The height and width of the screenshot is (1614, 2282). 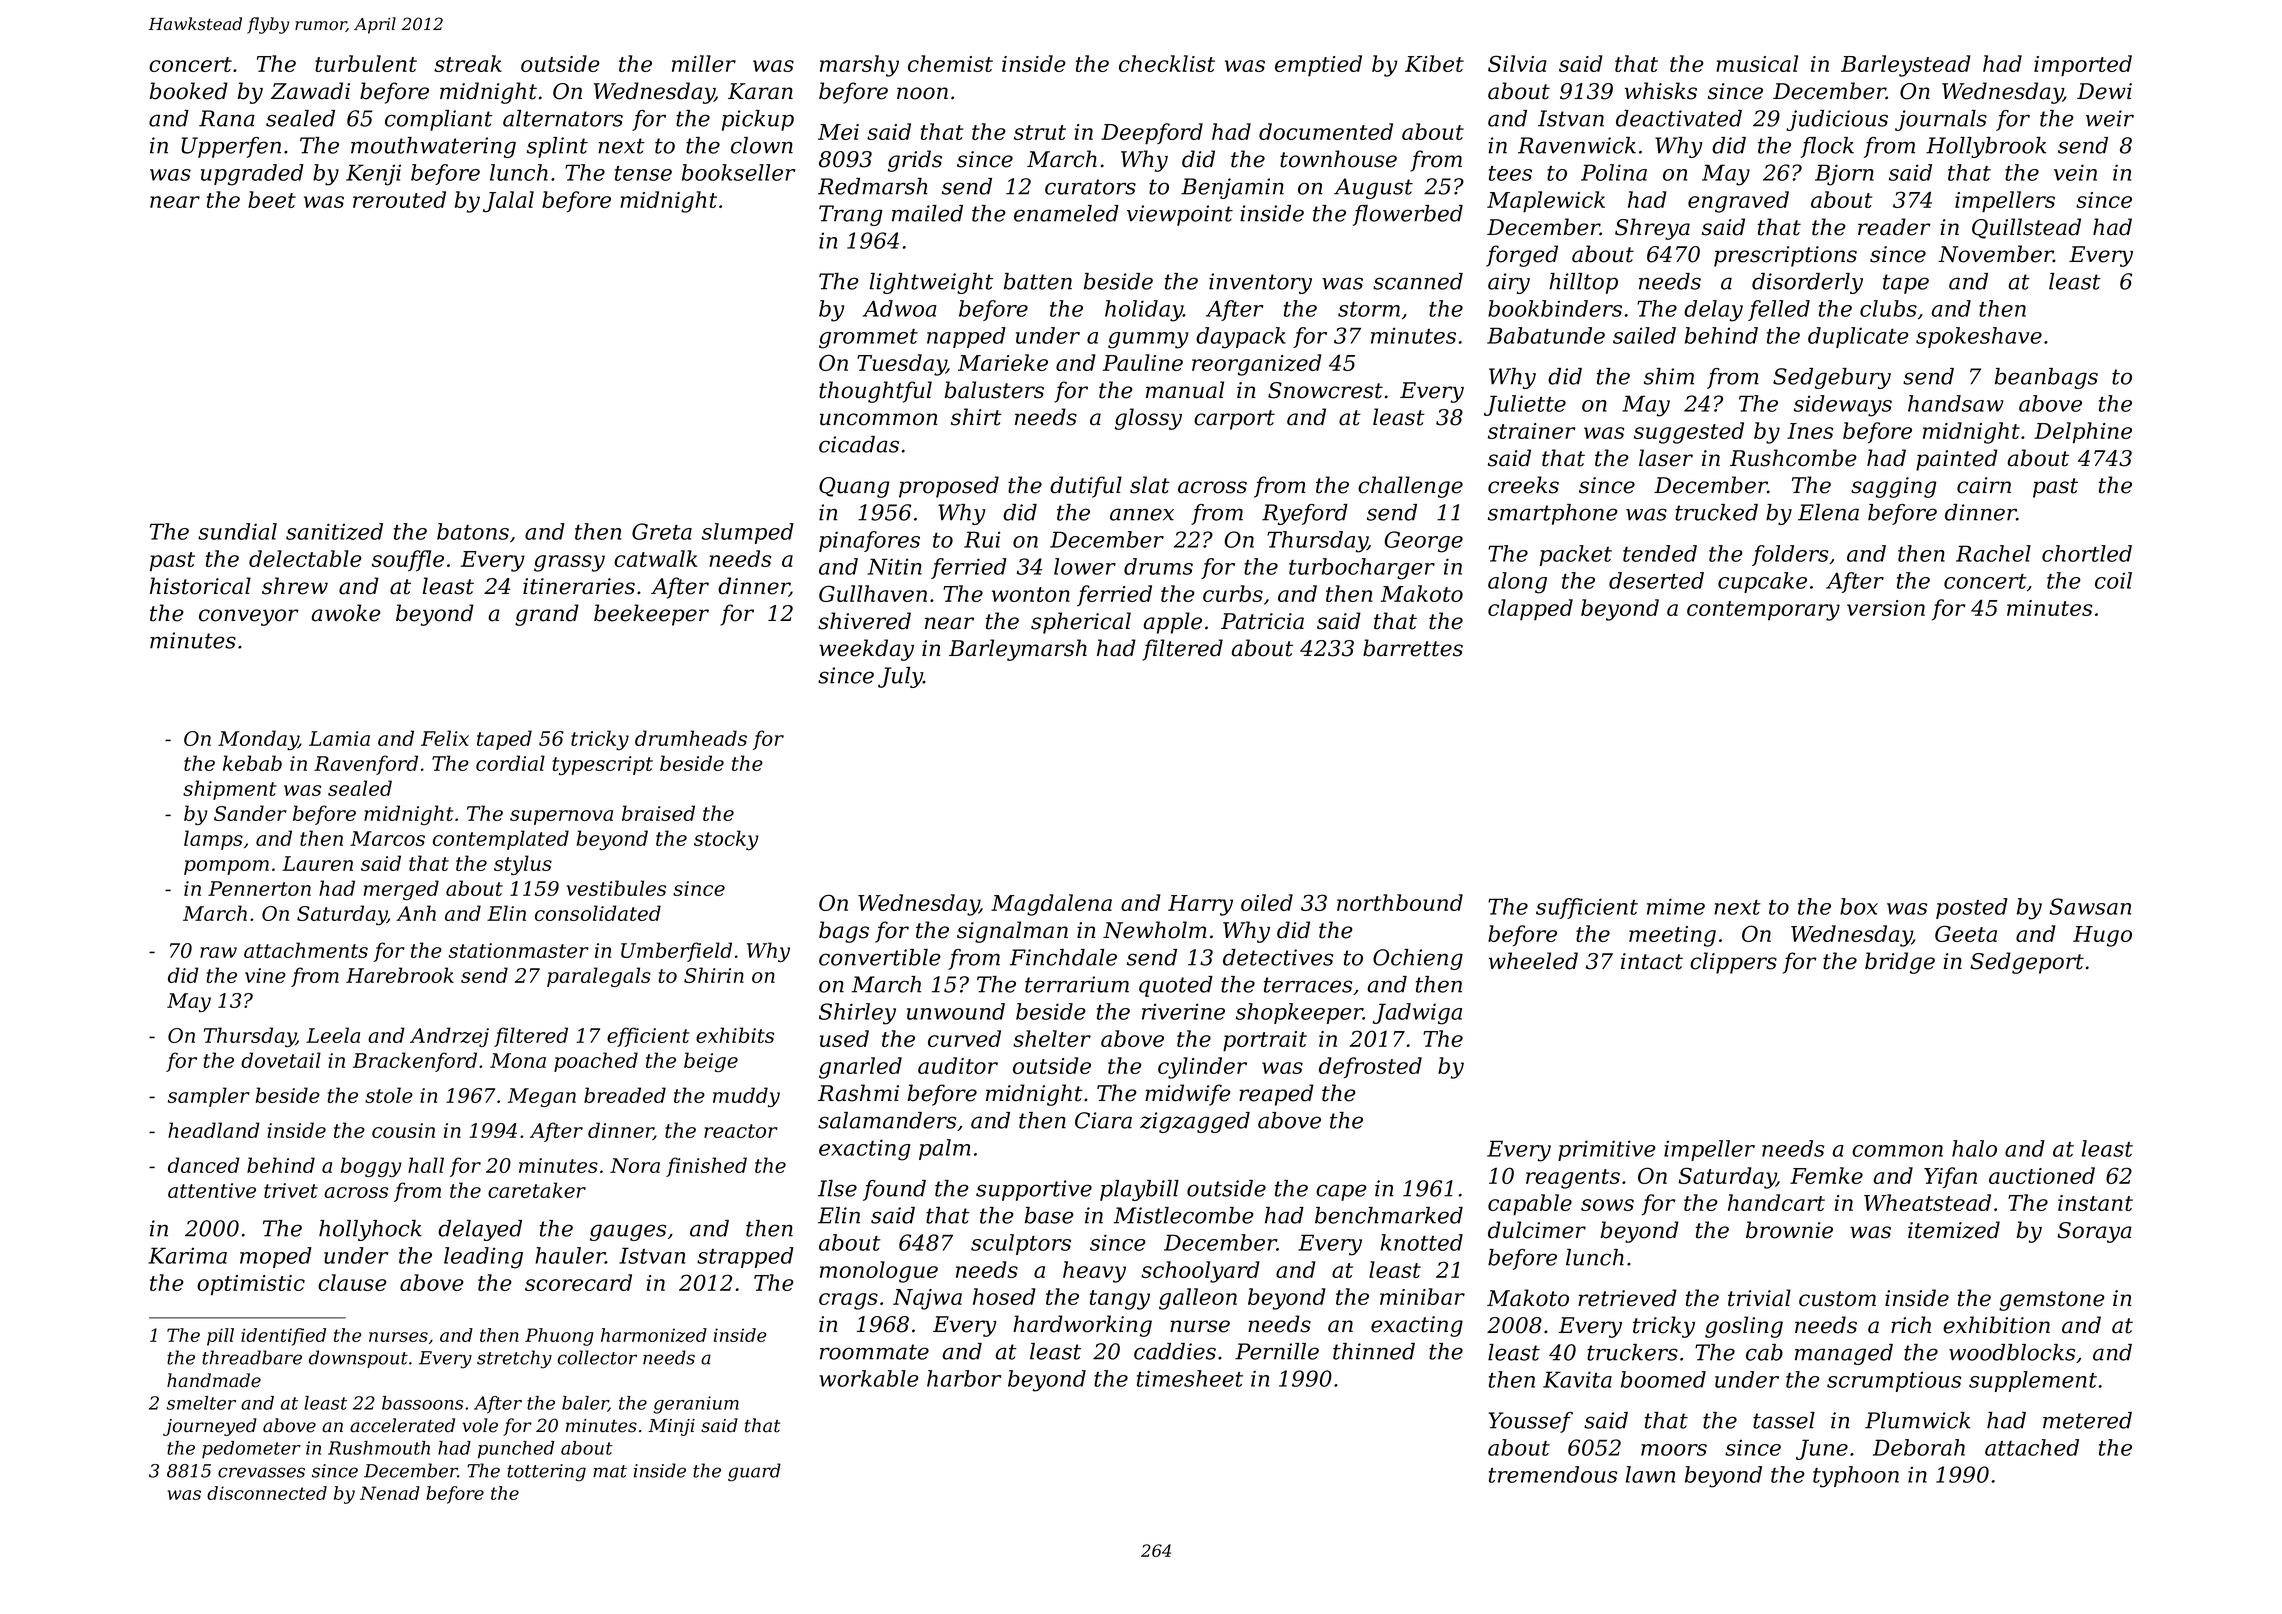 I want to click on barrettes, so click(x=1413, y=648).
